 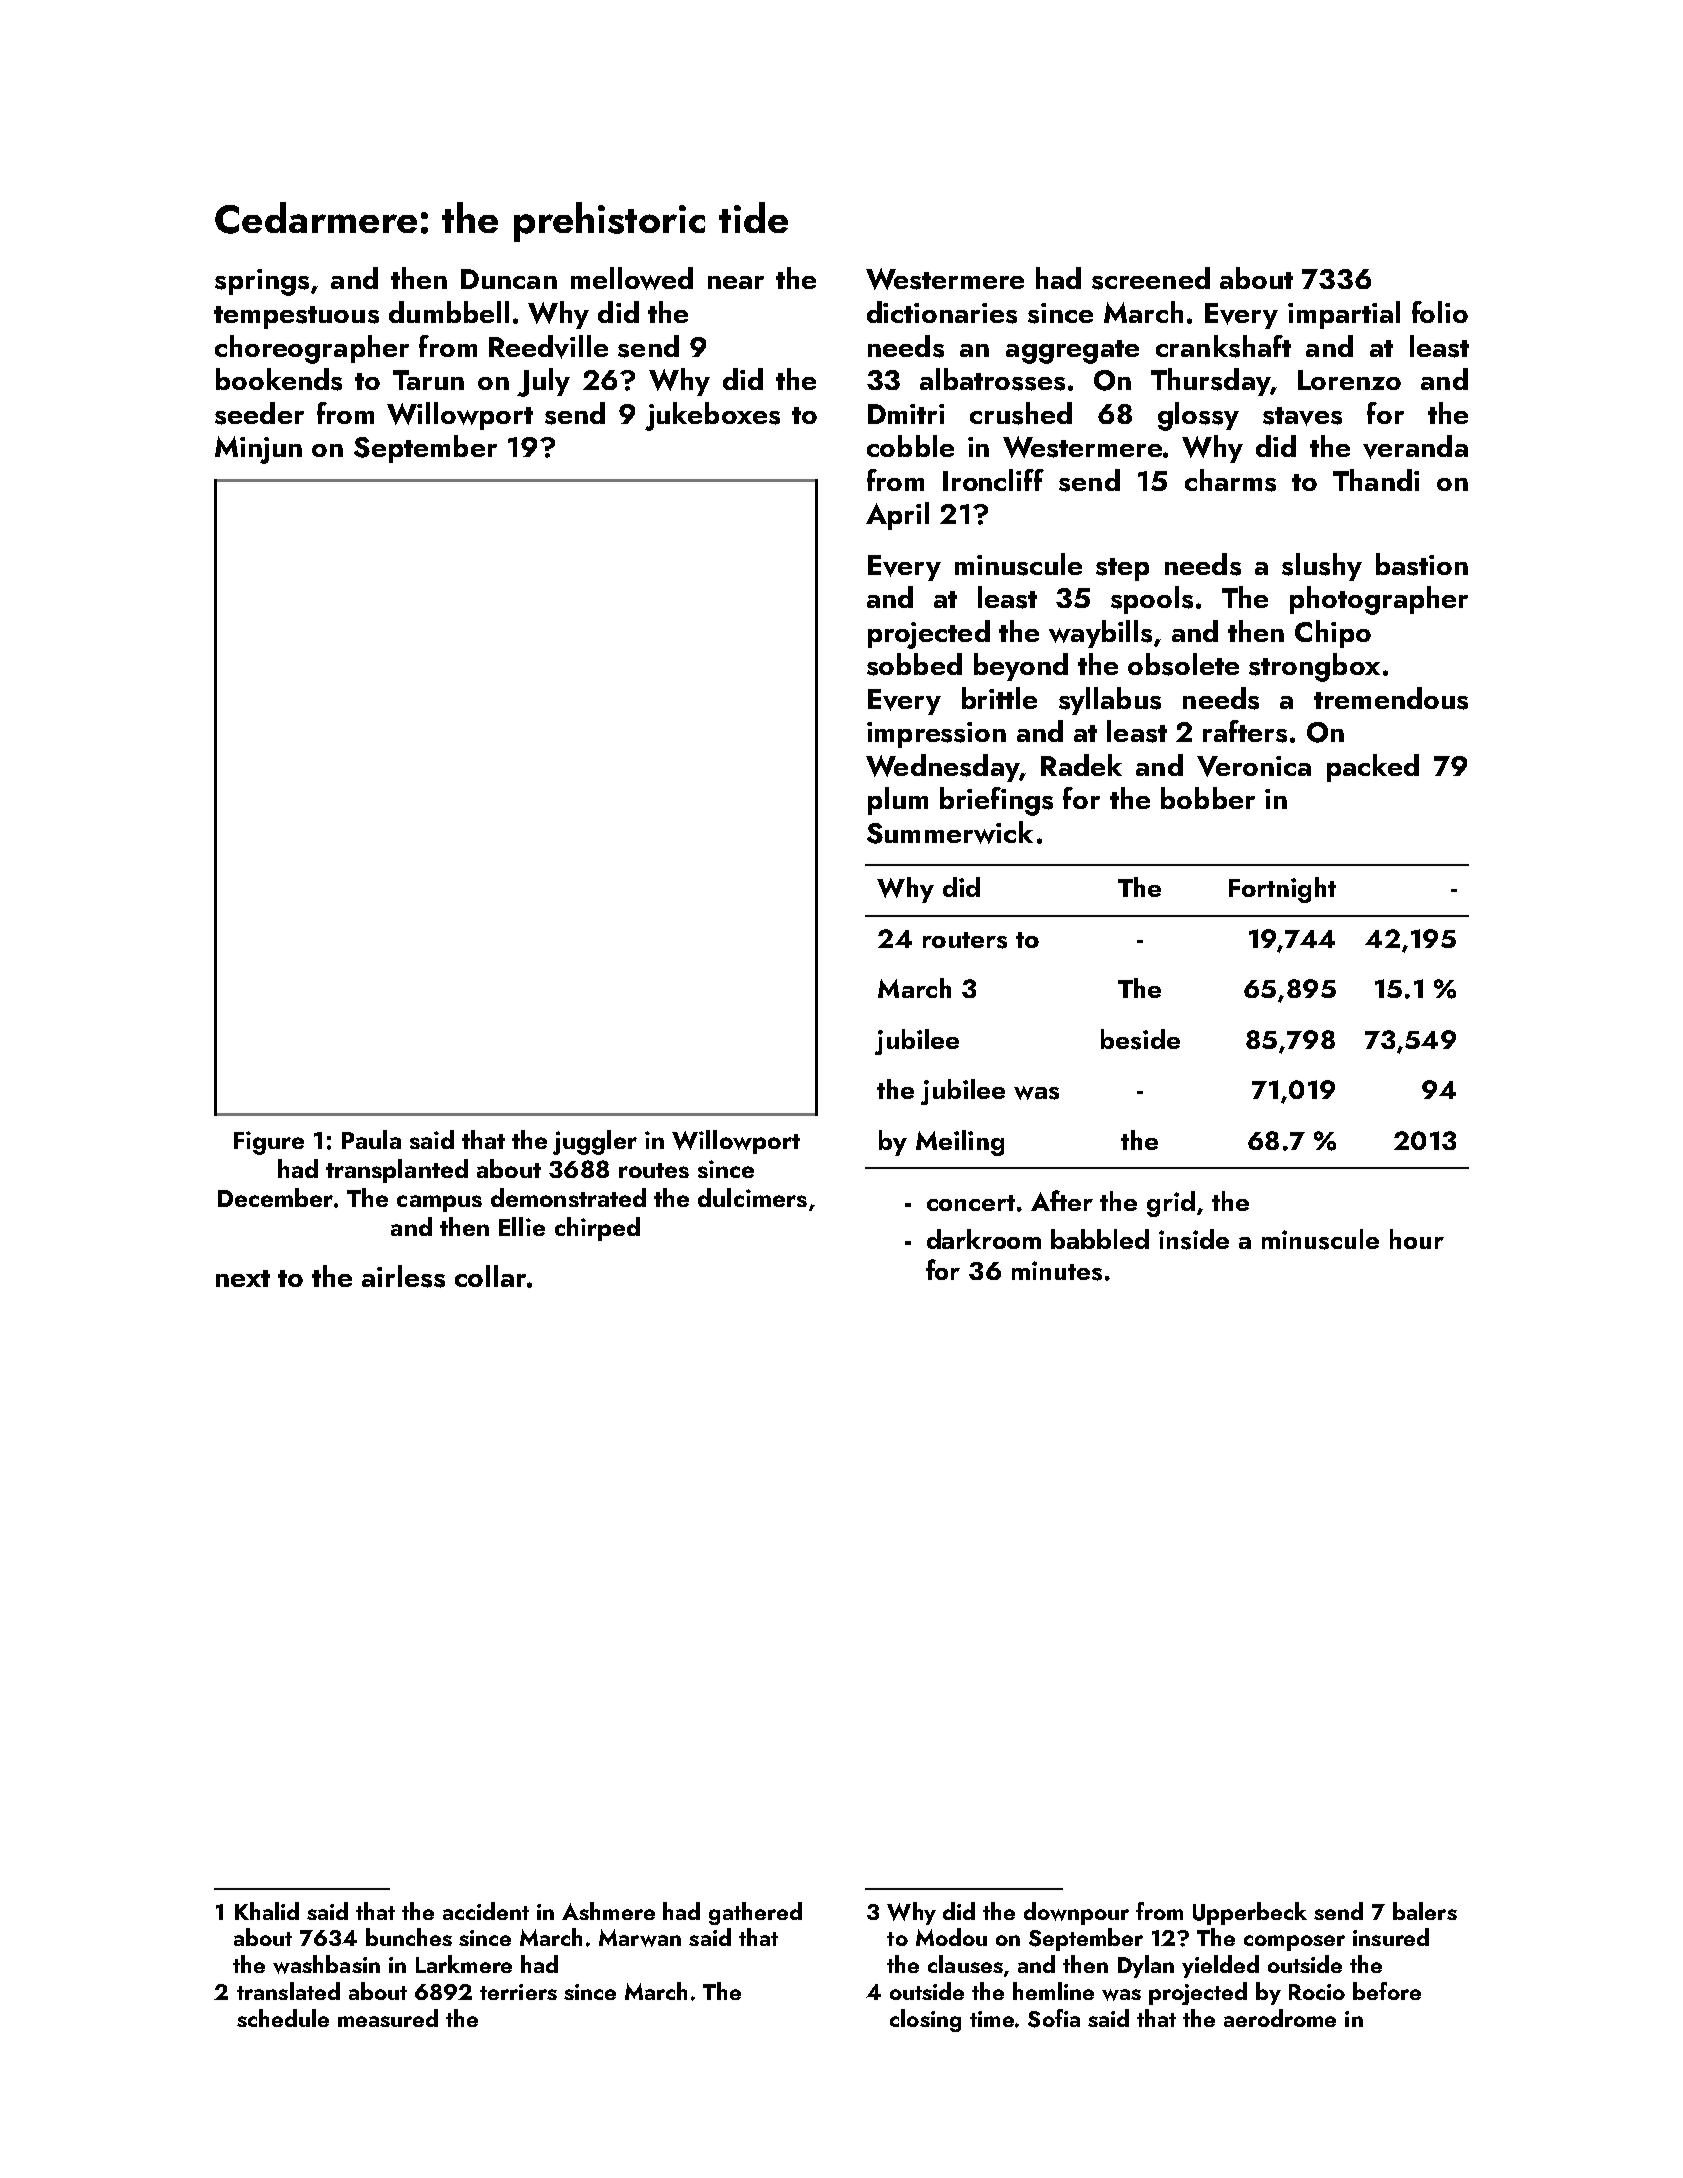 What do you see at coordinates (509, 279) in the screenshot?
I see `Duncan` at bounding box center [509, 279].
